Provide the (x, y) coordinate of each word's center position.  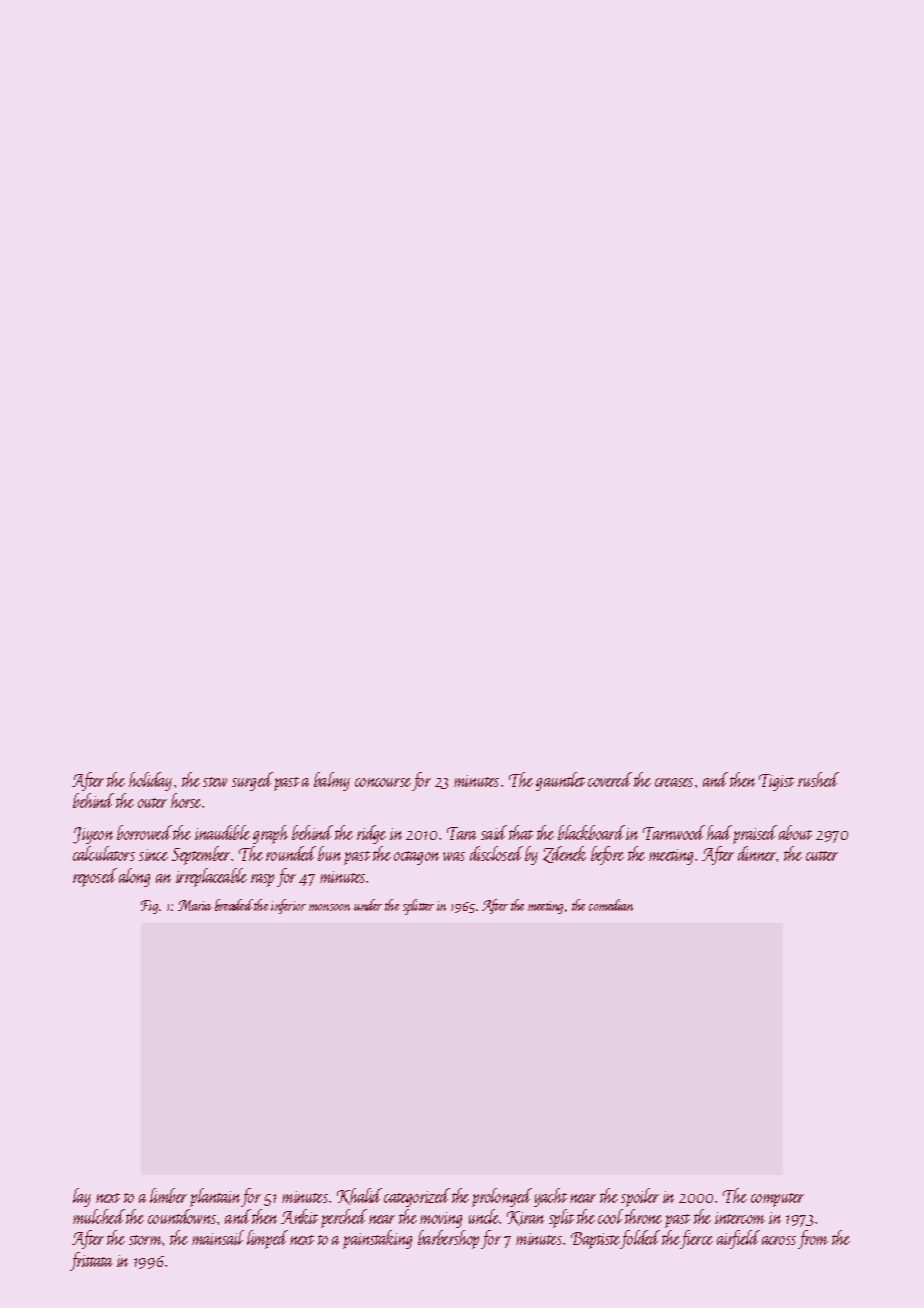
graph (270, 834)
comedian (611, 905)
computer (777, 1200)
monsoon (329, 907)
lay (82, 1197)
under (368, 905)
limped (267, 1239)
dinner (757, 853)
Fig (149, 907)
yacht (550, 1197)
